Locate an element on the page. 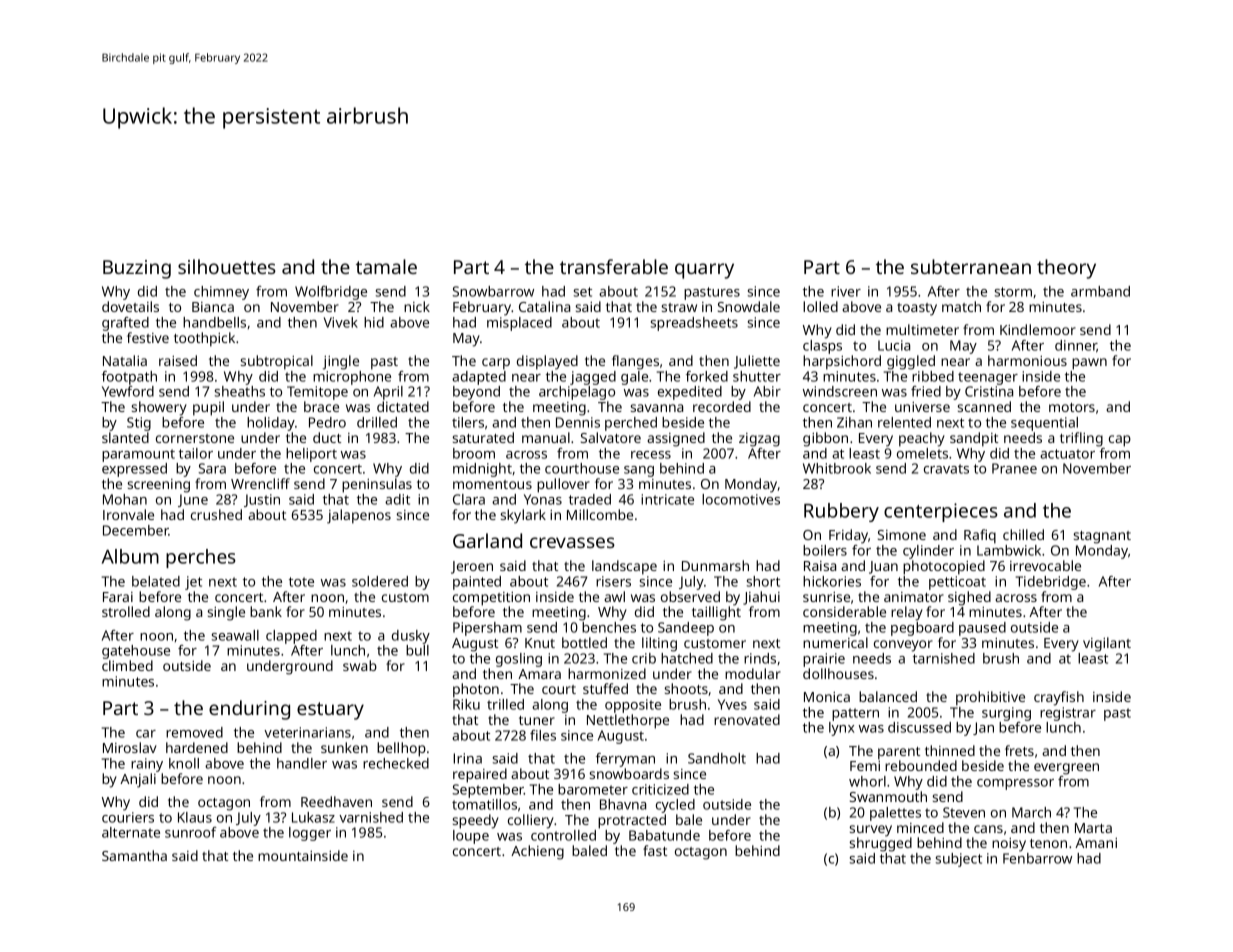 The image size is (1233, 952). hatched is located at coordinates (687, 658).
